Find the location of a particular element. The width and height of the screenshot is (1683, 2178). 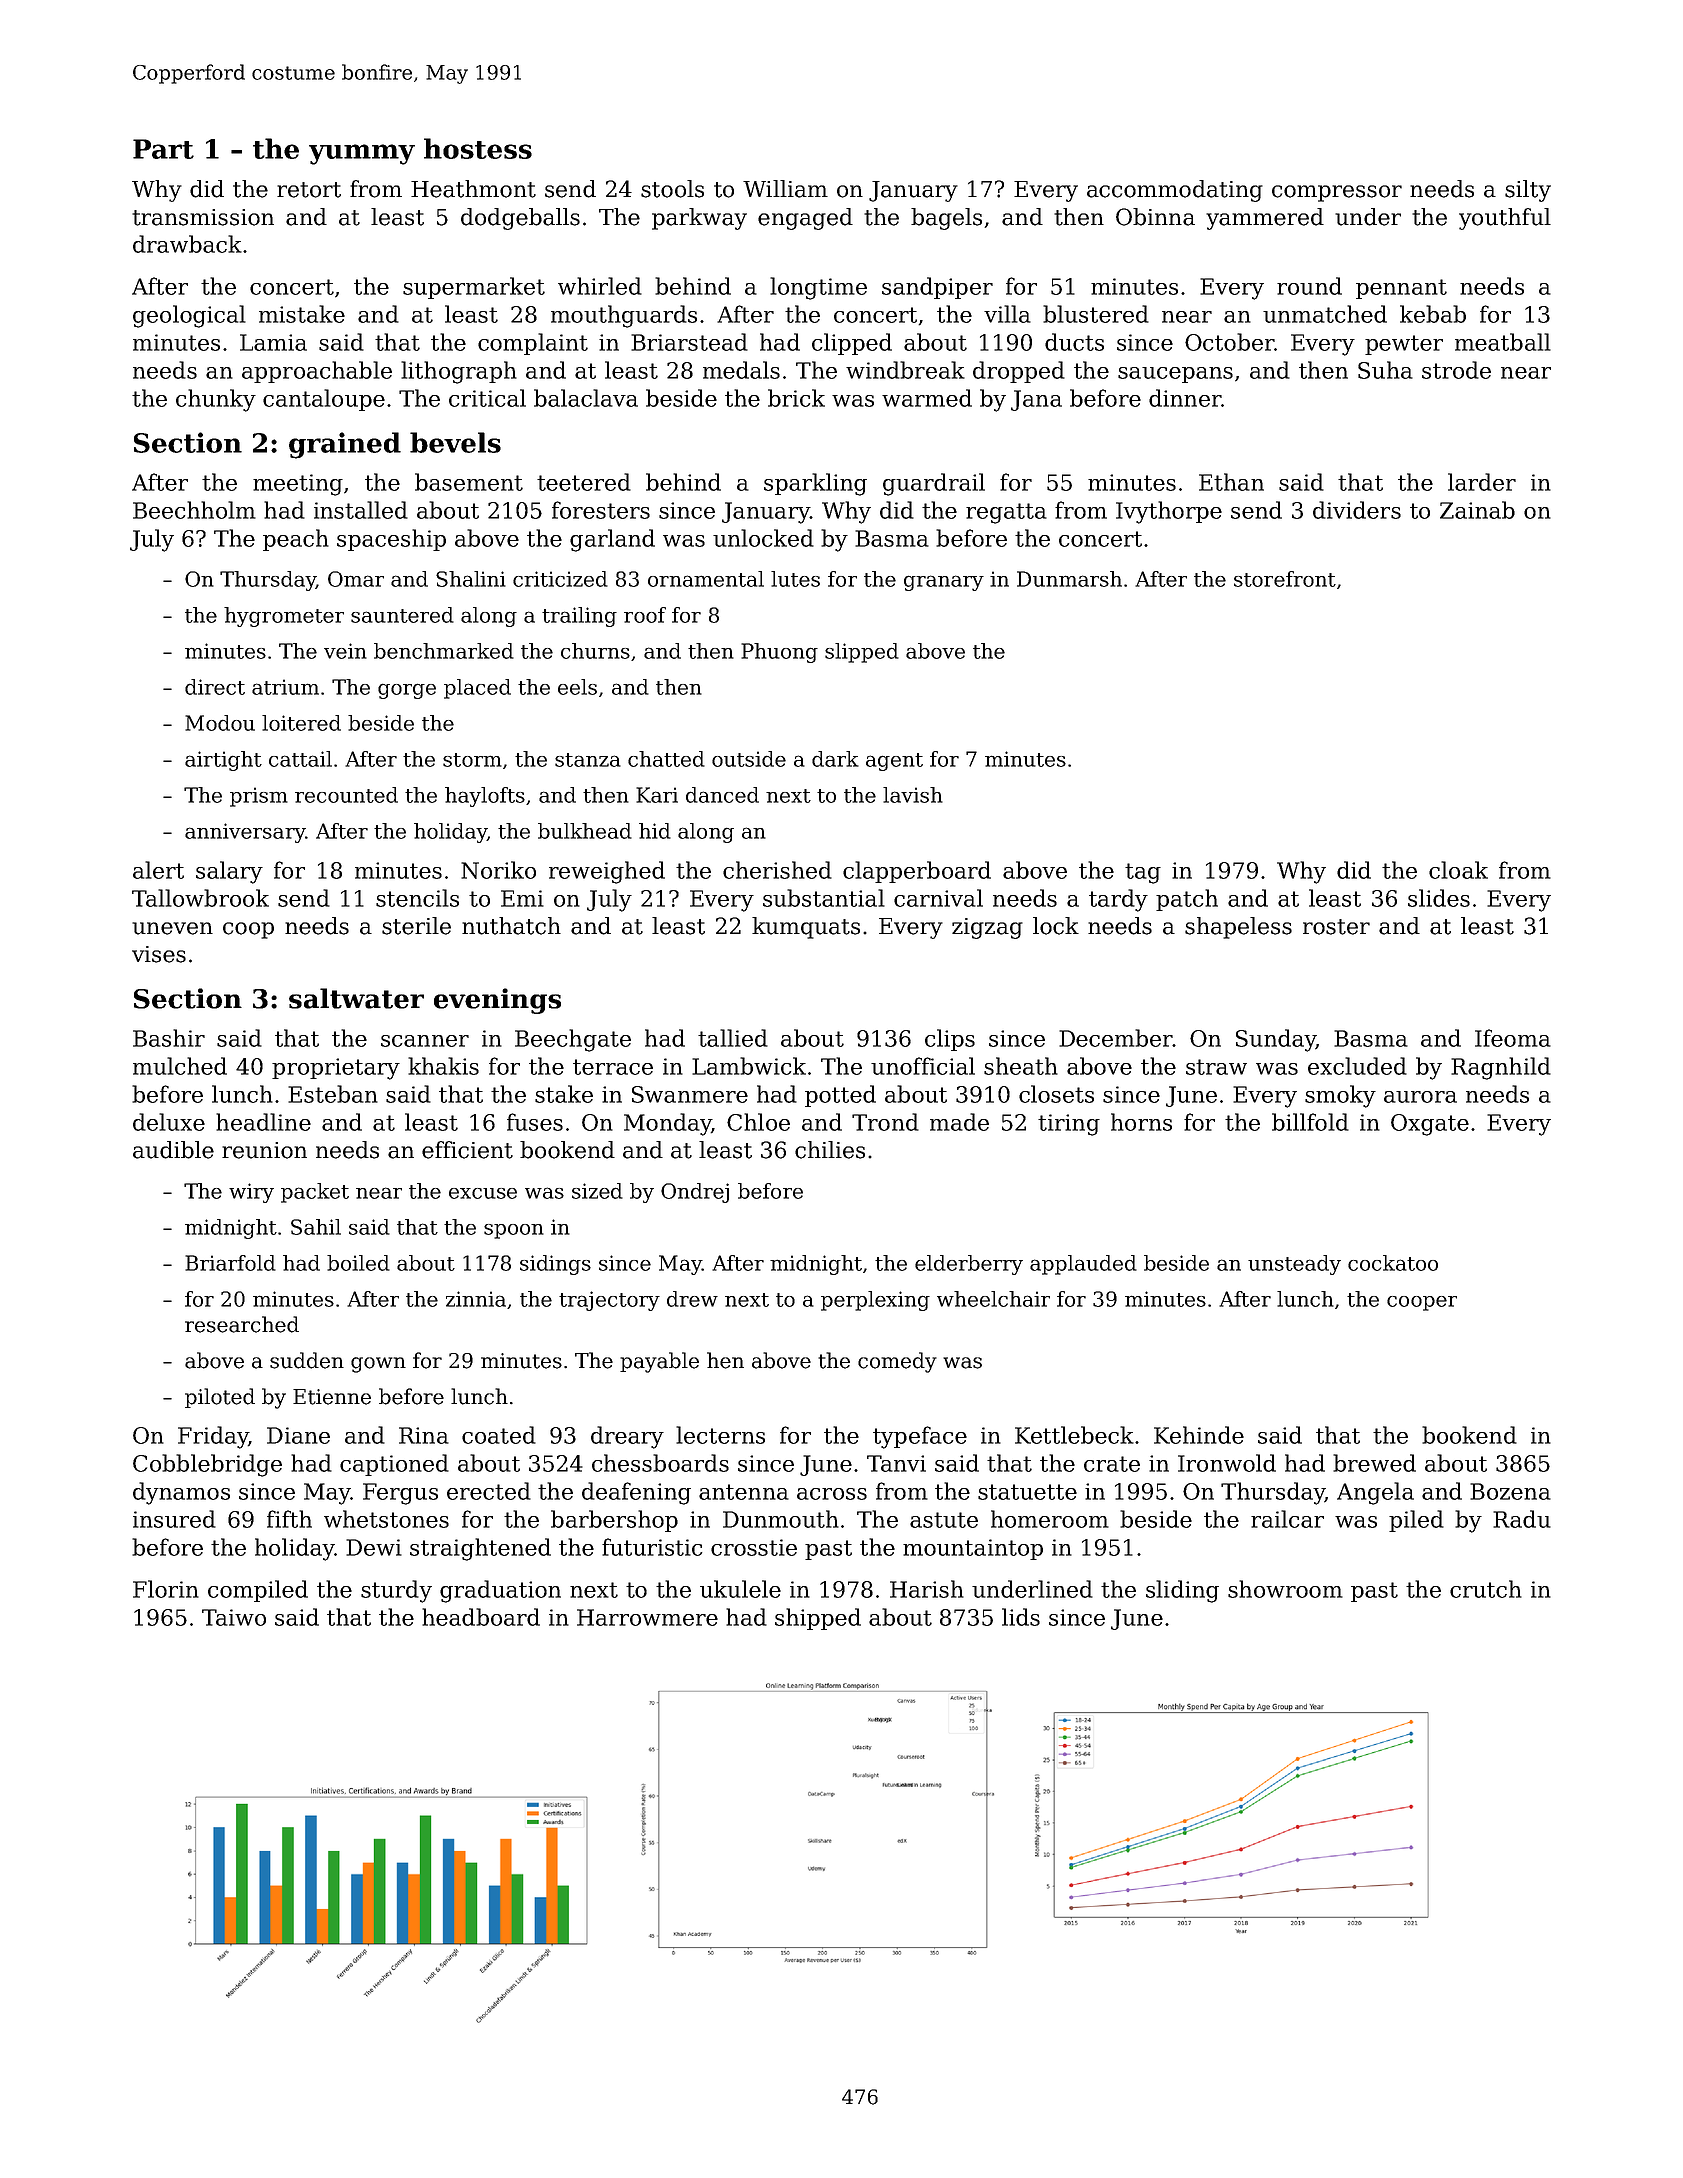

Ethan is located at coordinates (1231, 482).
